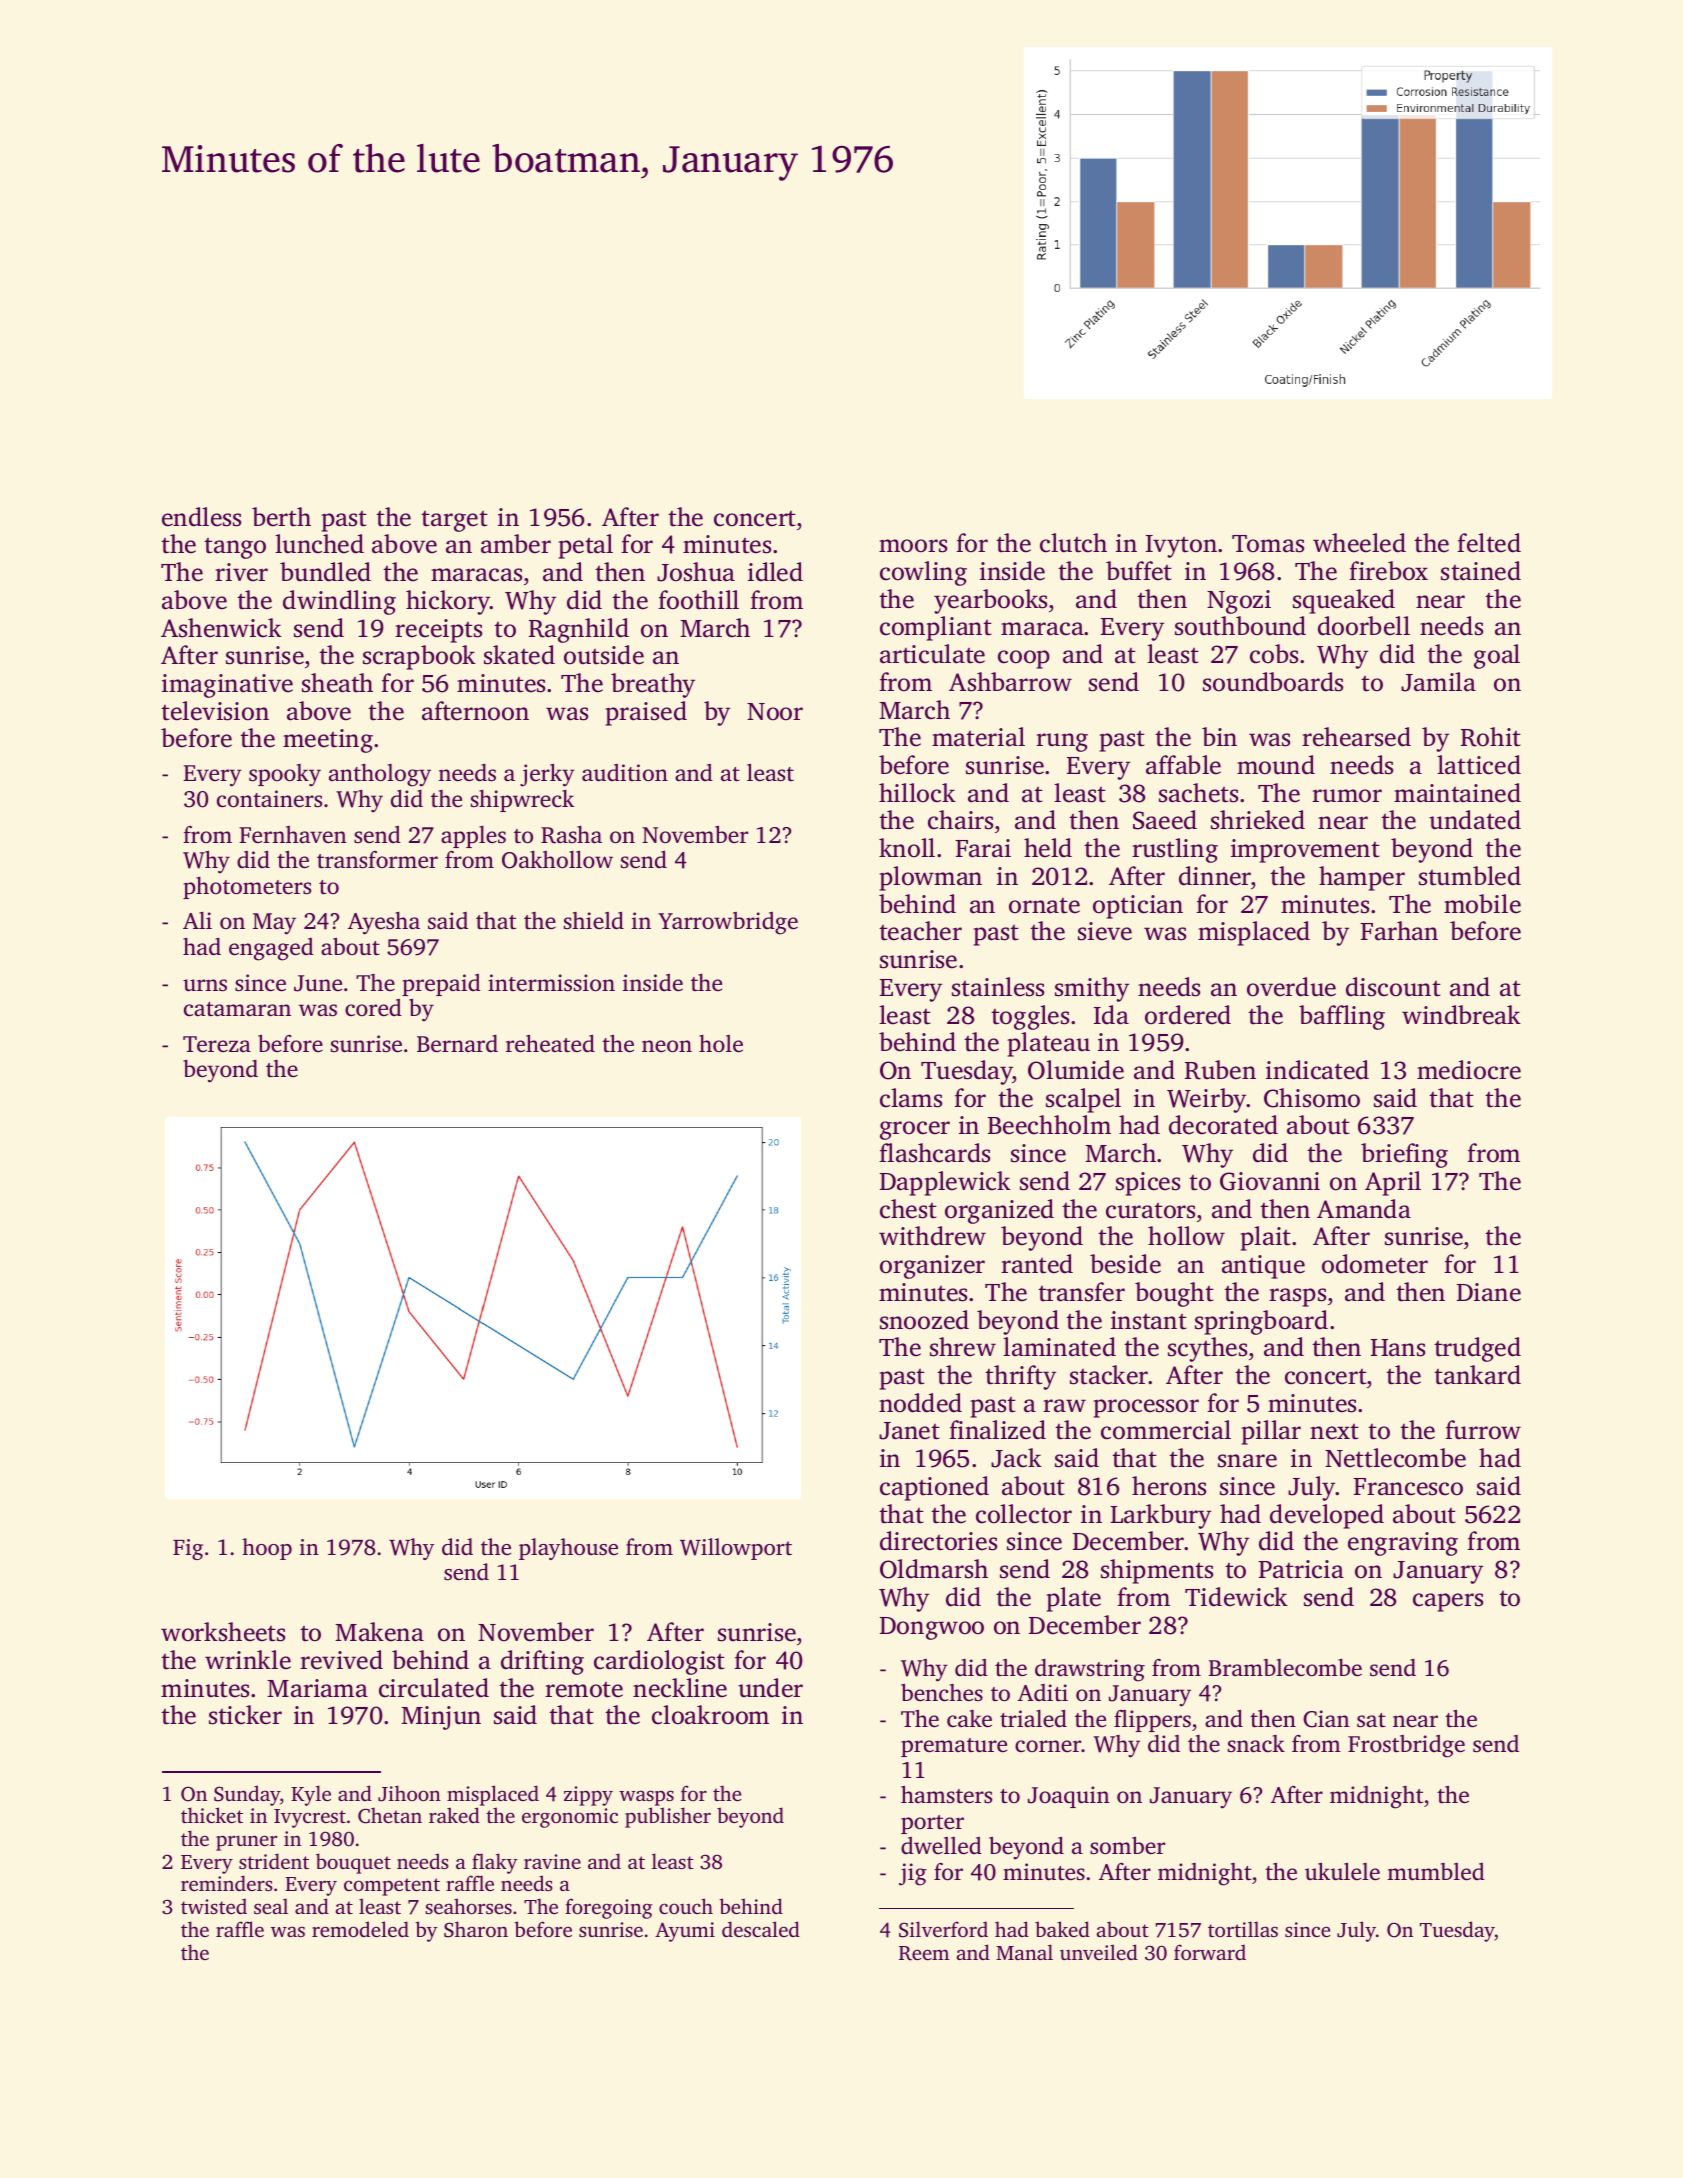 This page has width=1683, height=2178. I want to click on plait, so click(1266, 1238).
